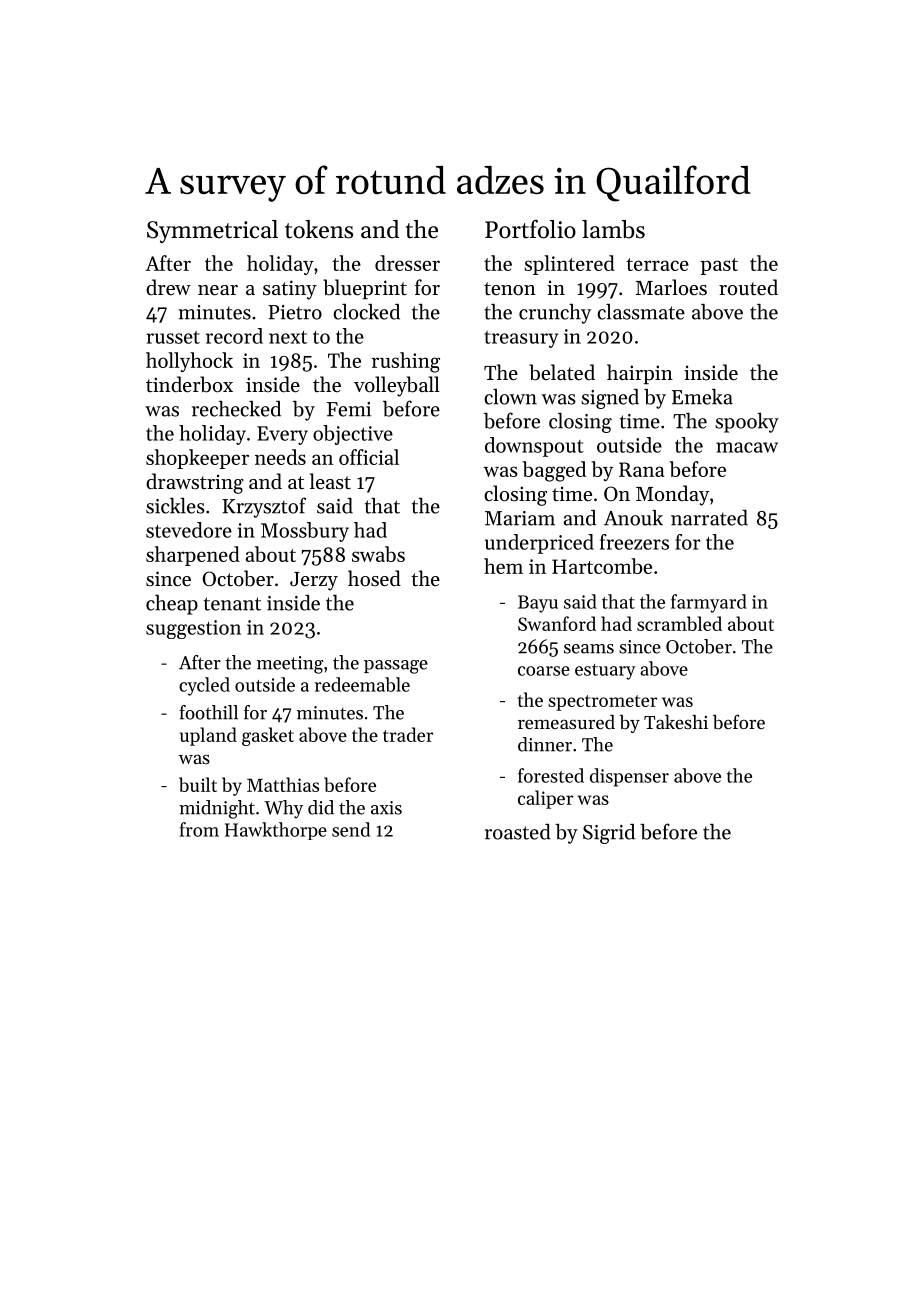  I want to click on scrambled, so click(679, 623).
